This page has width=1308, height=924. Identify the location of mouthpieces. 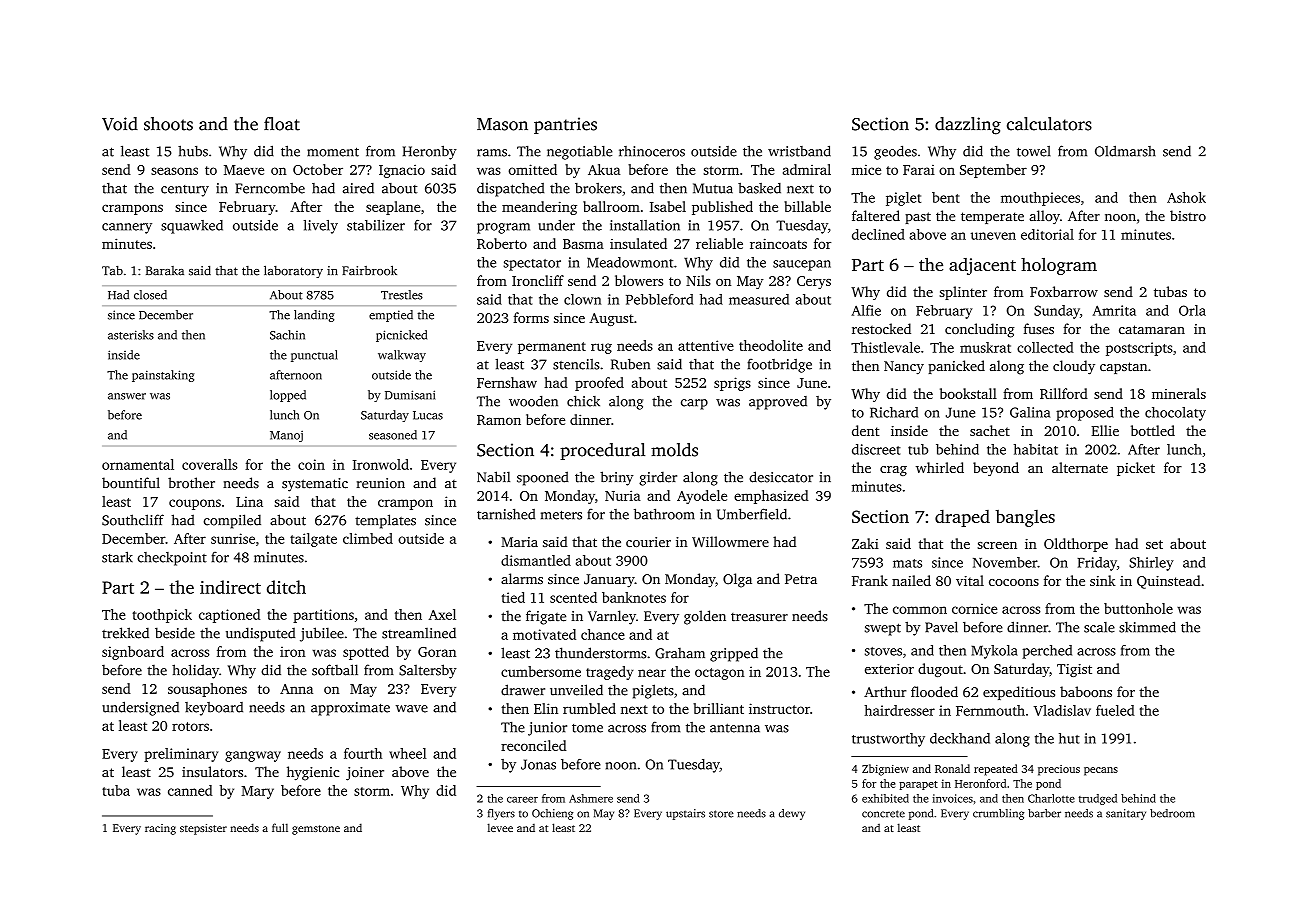
(1040, 199).
